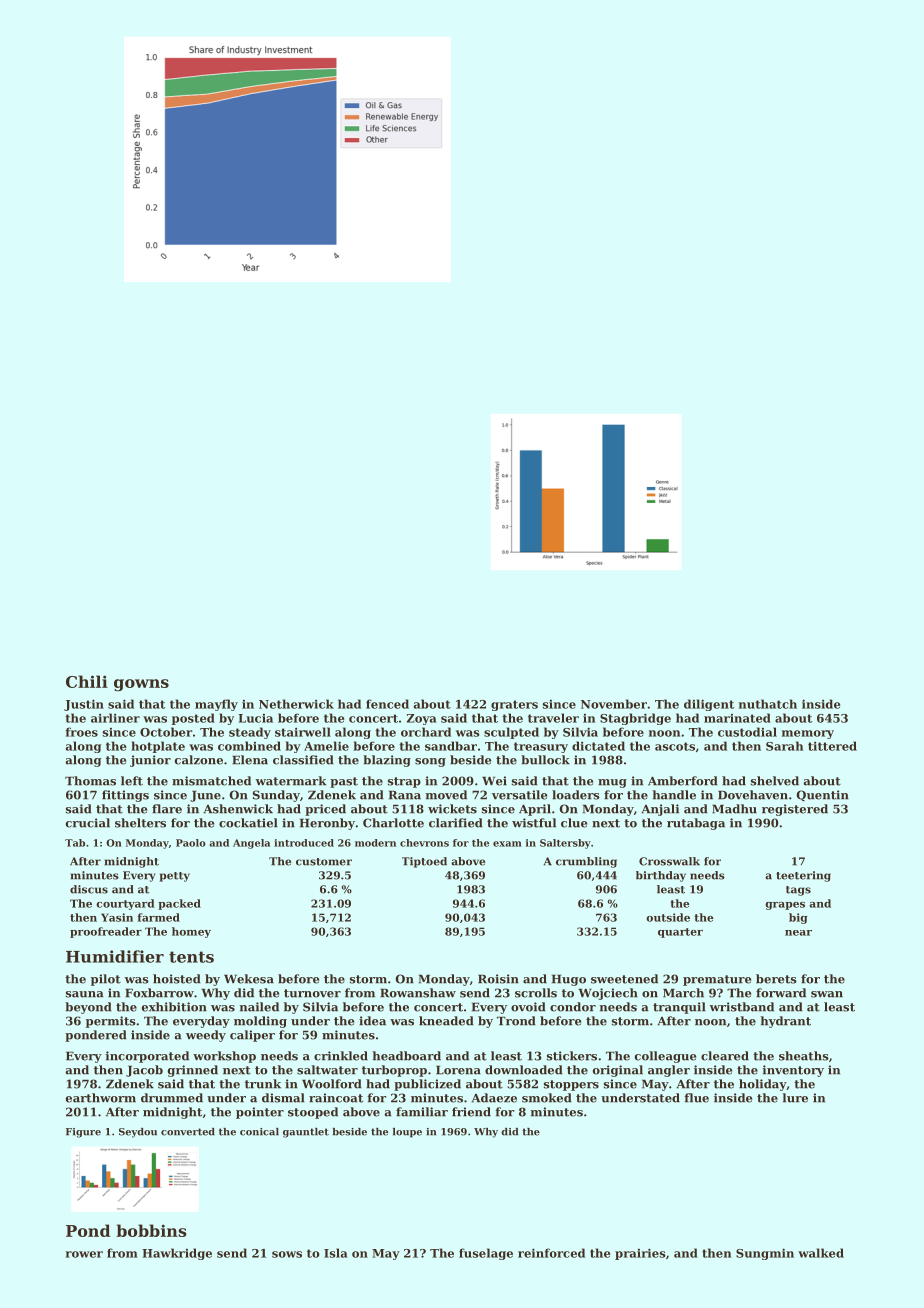 The image size is (924, 1308). What do you see at coordinates (84, 1254) in the screenshot?
I see `rower` at bounding box center [84, 1254].
